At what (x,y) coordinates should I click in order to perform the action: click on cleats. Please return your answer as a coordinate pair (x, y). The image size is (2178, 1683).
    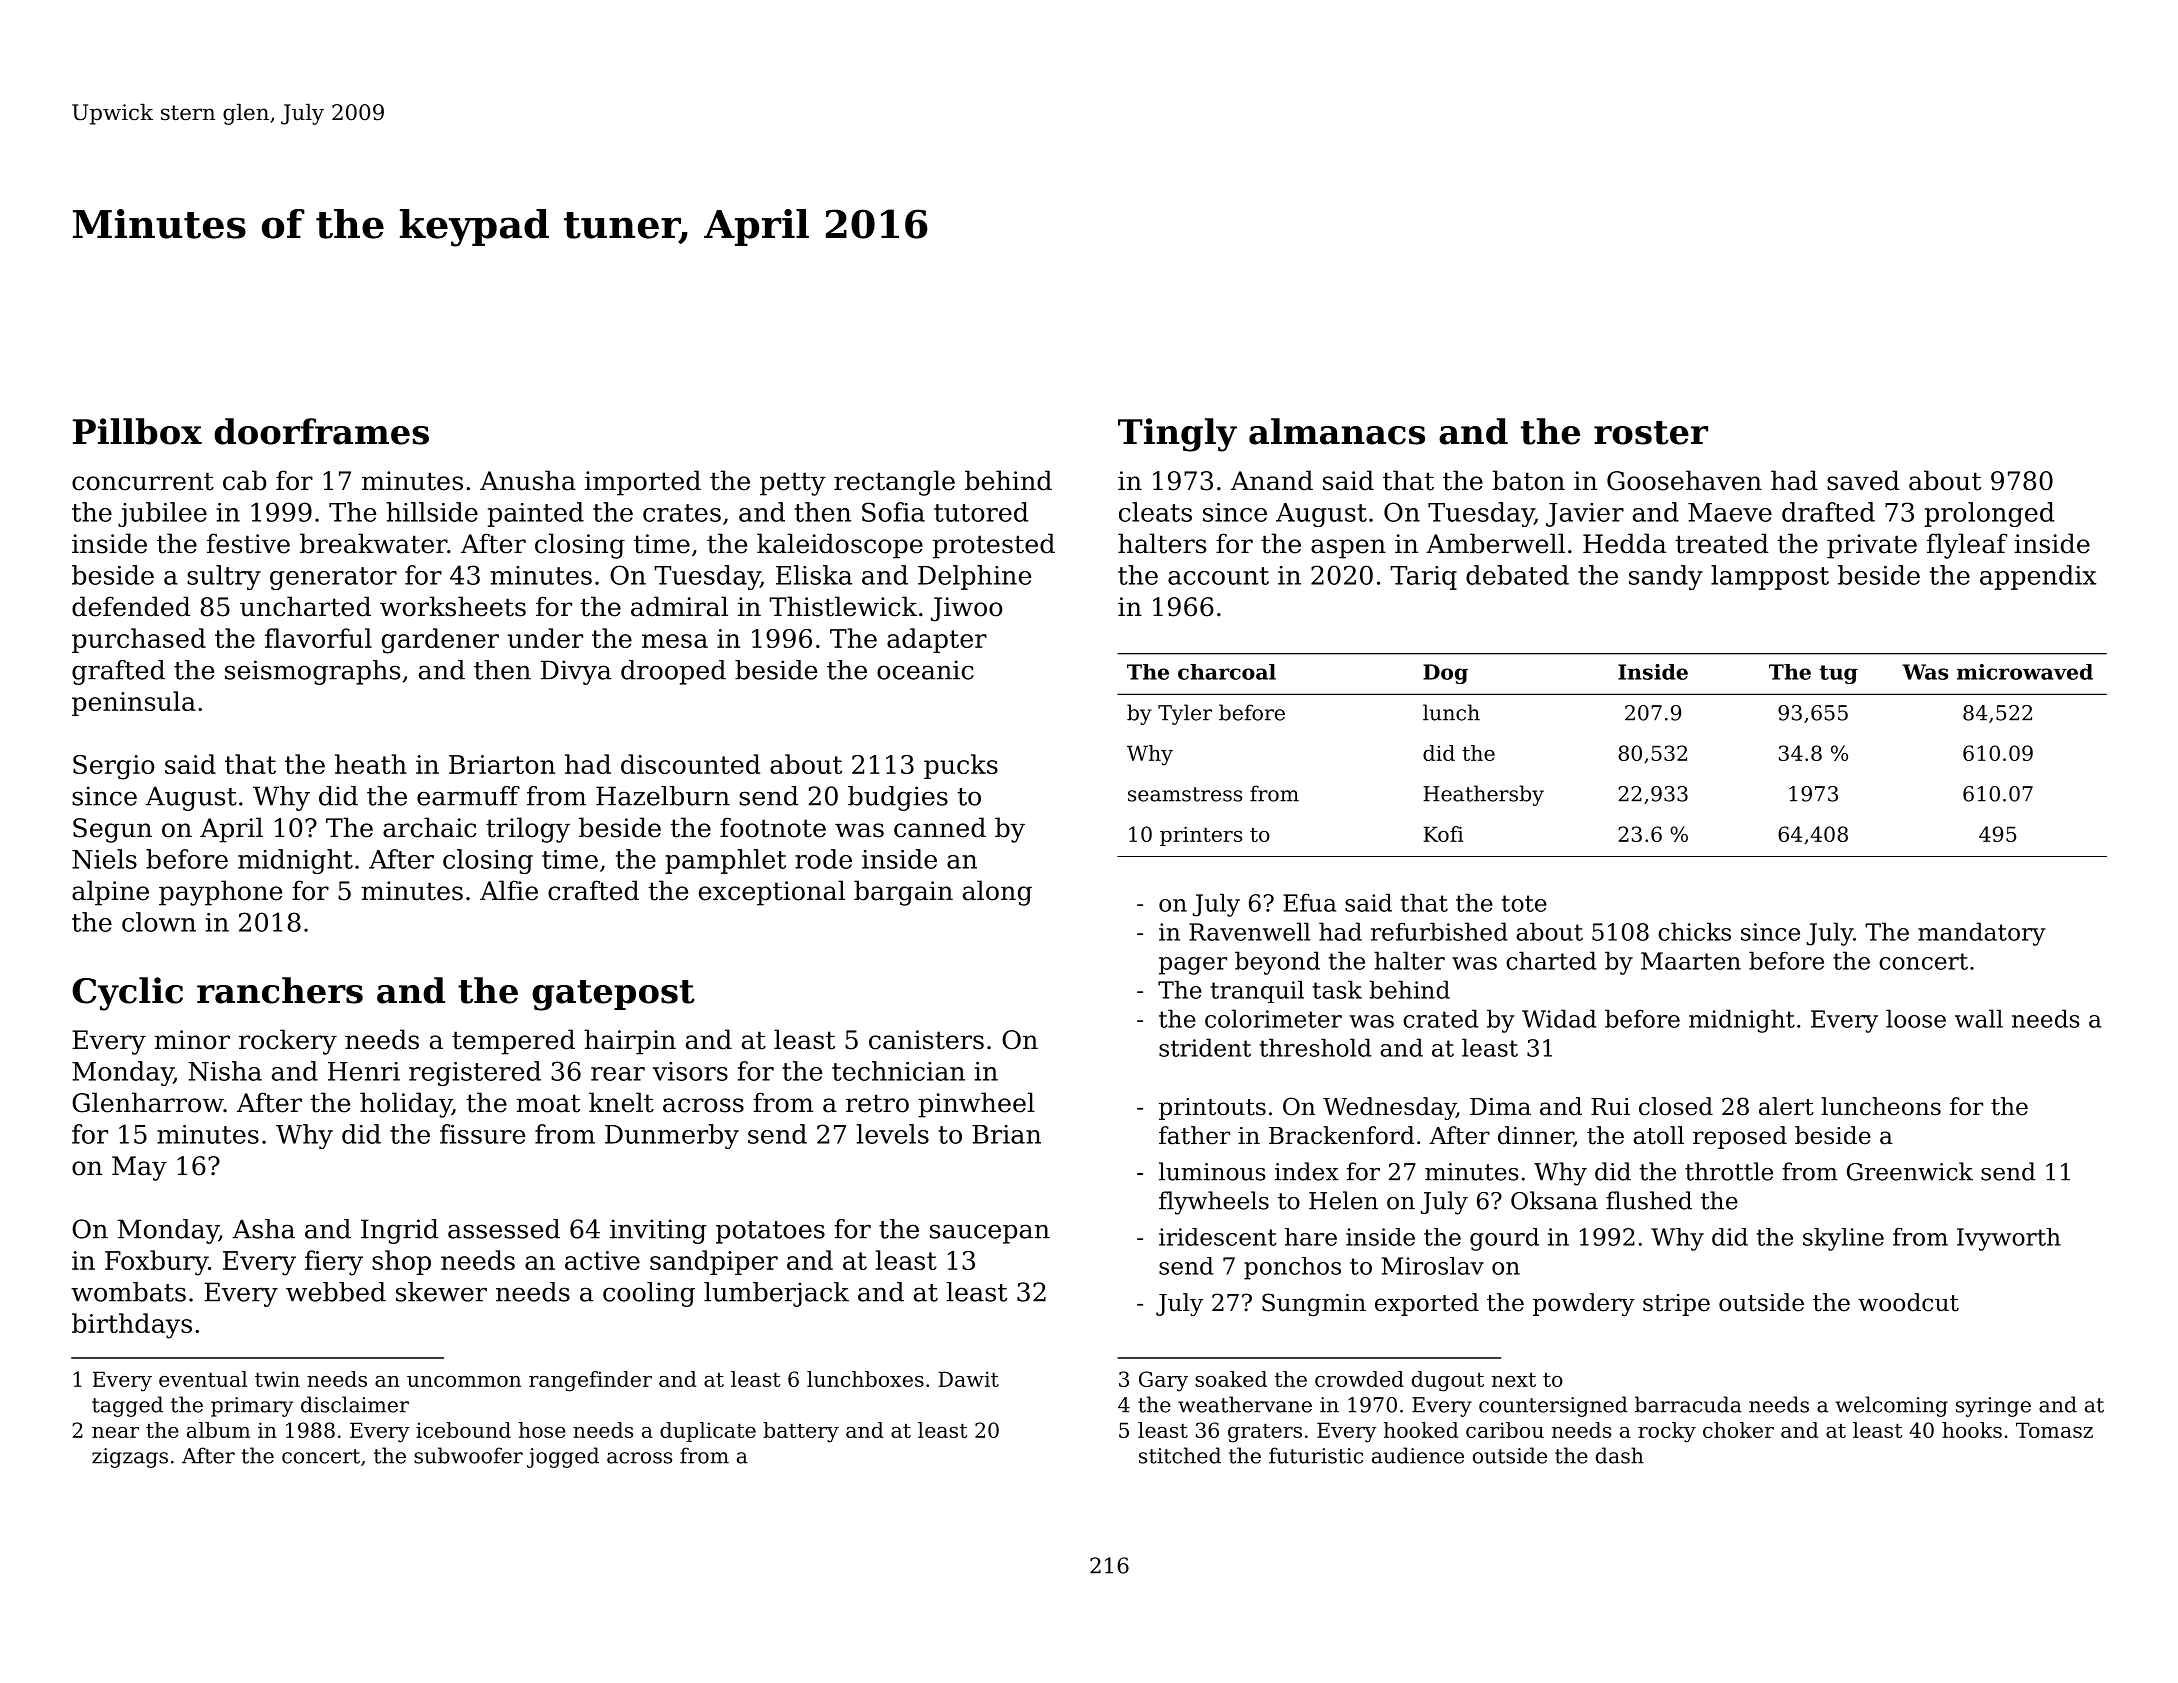
    Looking at the image, I should click on (1155, 512).
